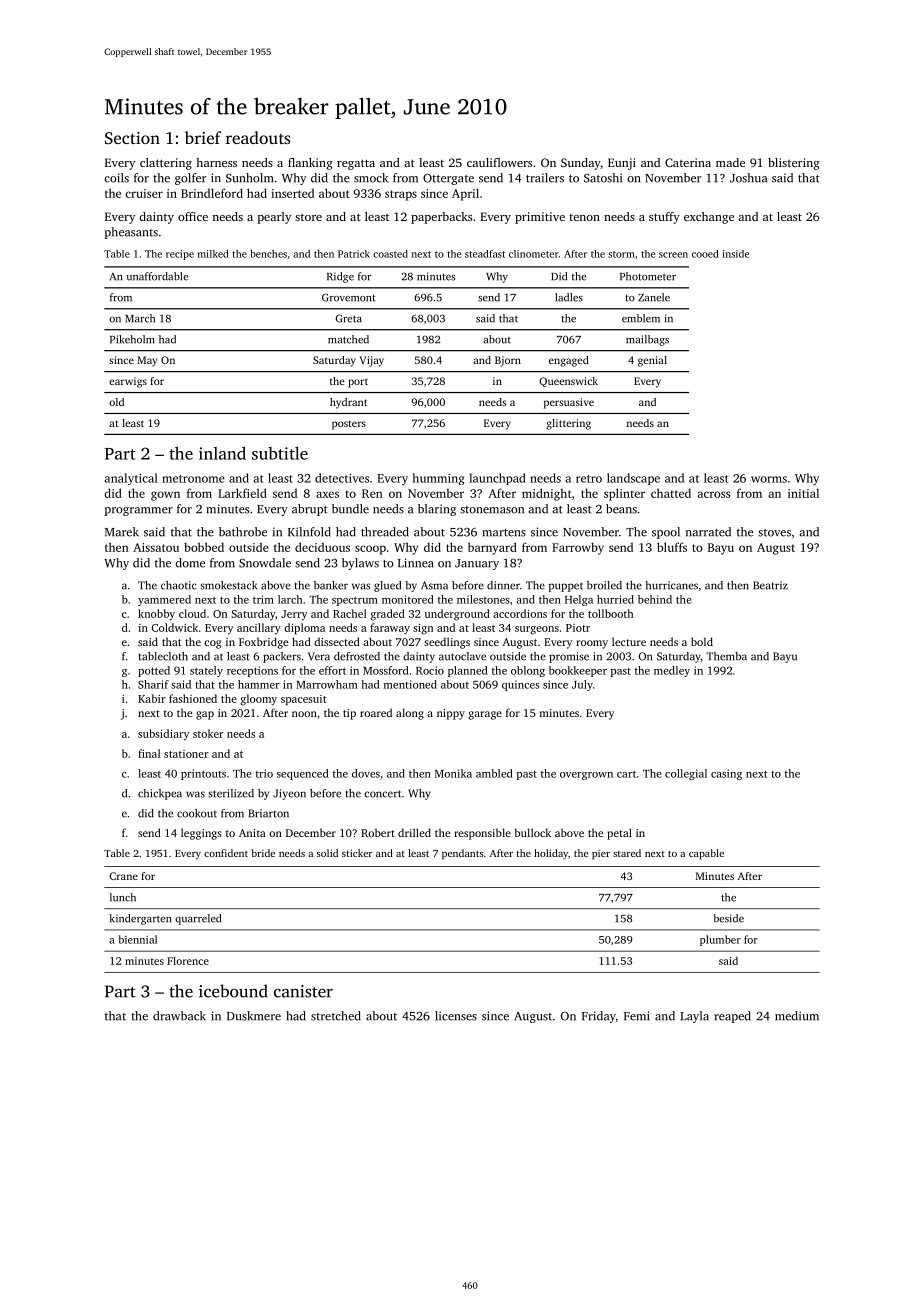 The width and height of the screenshot is (924, 1308). Describe the element at coordinates (688, 162) in the screenshot. I see `Caterina` at that location.
